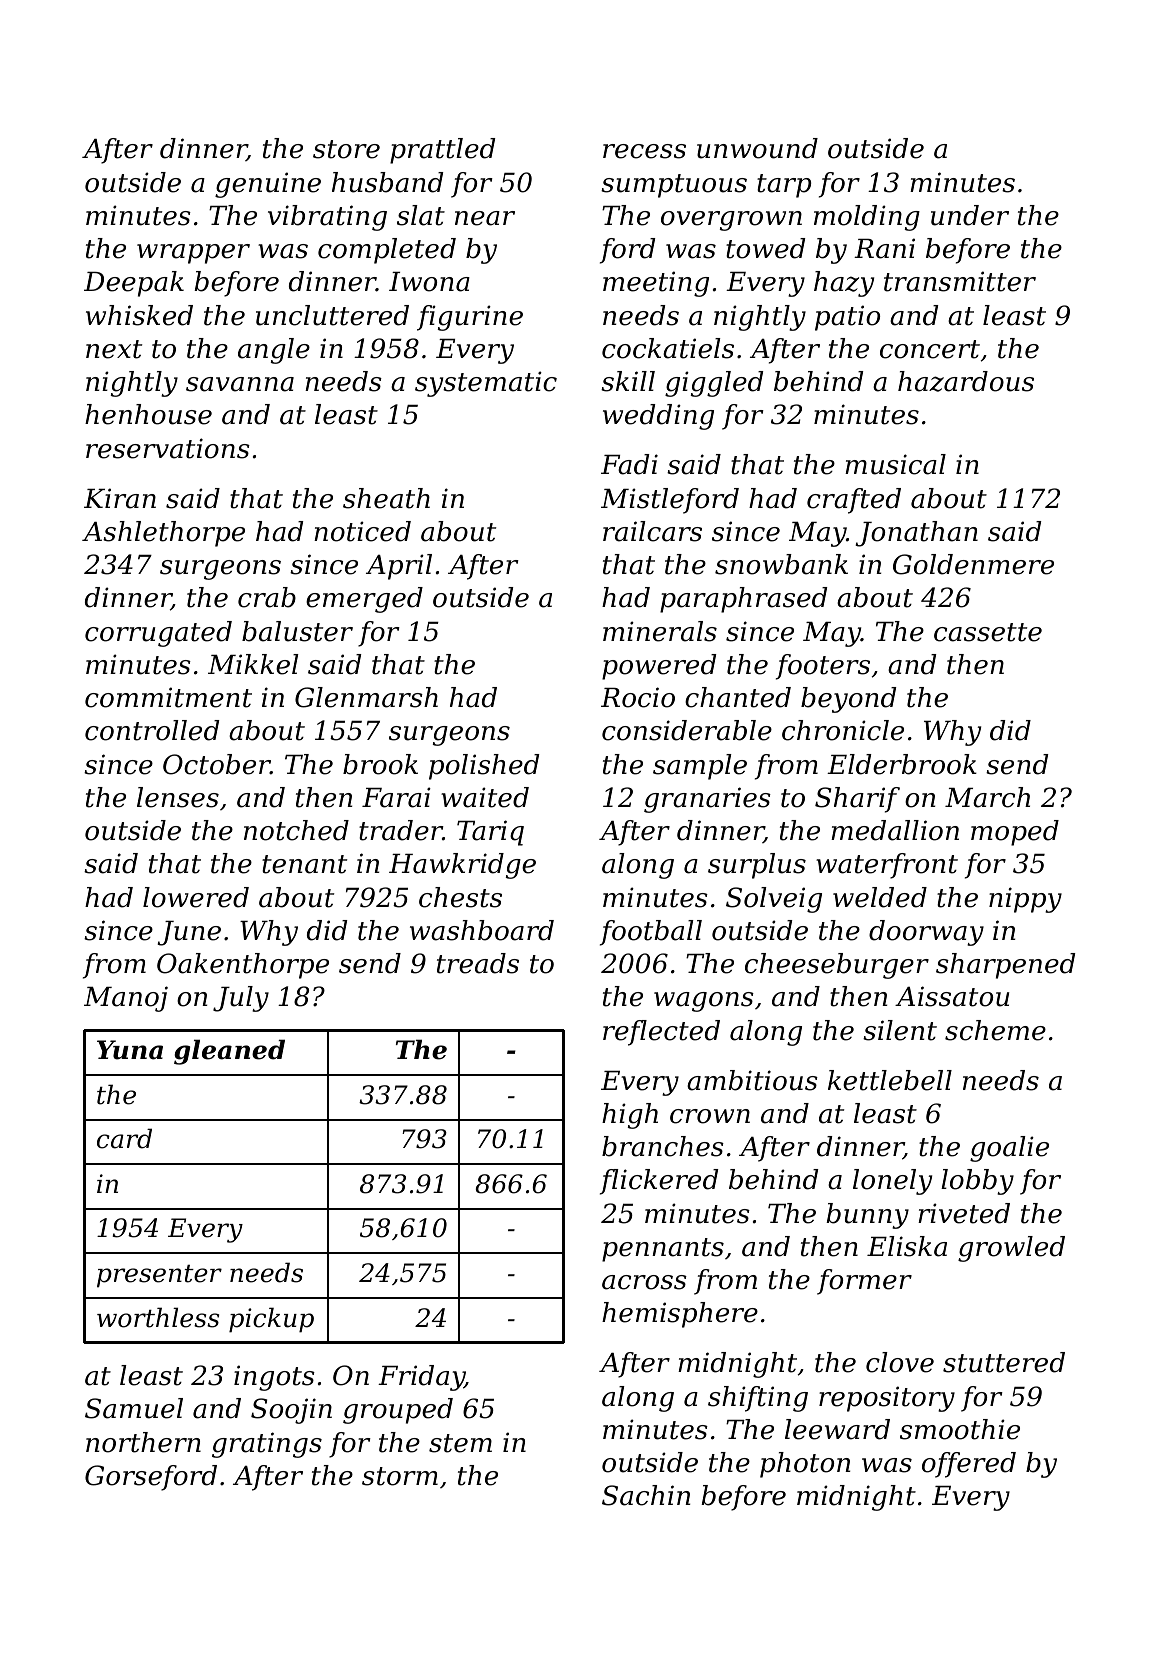  What do you see at coordinates (969, 1465) in the document?
I see `offered` at bounding box center [969, 1465].
